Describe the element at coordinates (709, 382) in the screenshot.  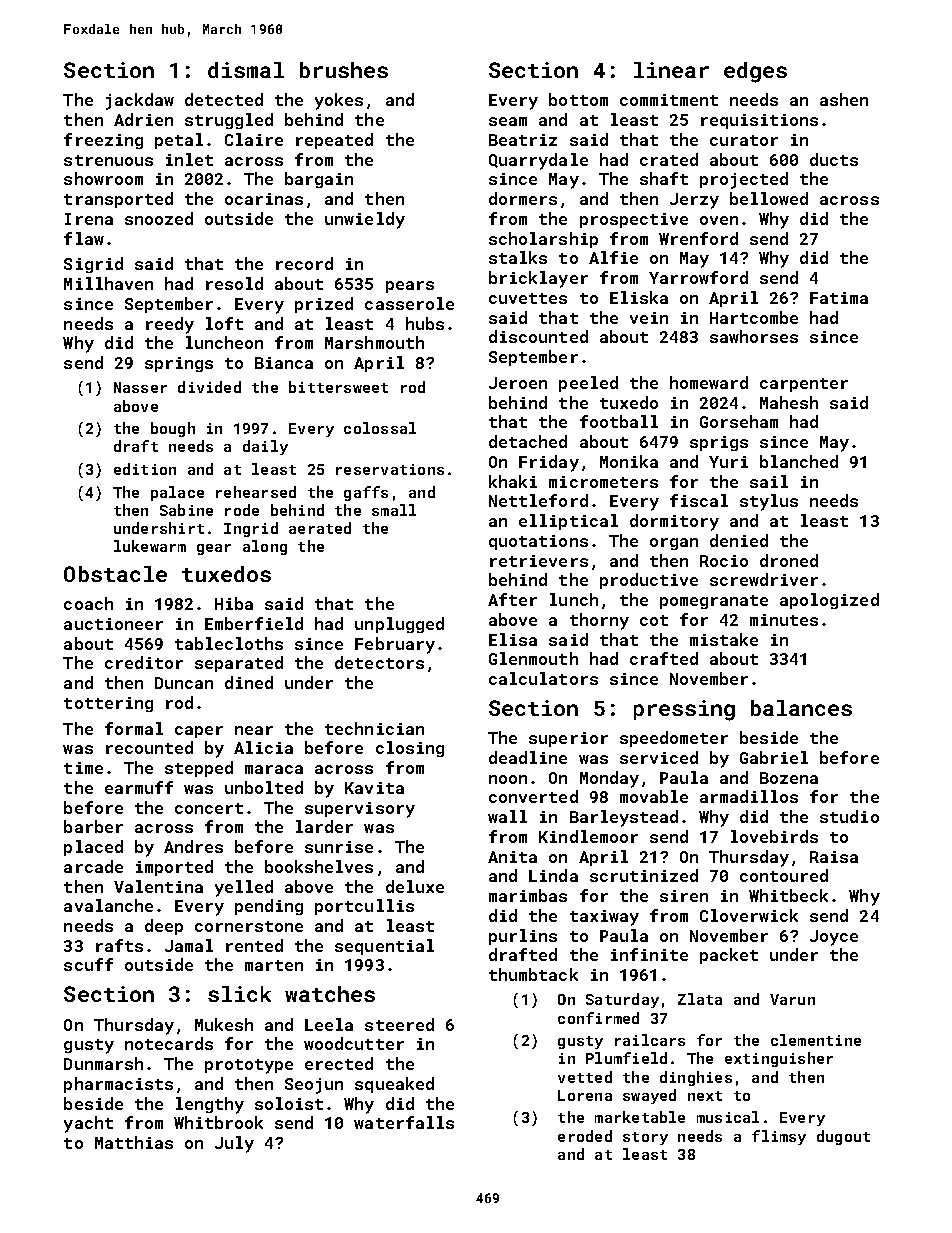
I see `homeward` at that location.
